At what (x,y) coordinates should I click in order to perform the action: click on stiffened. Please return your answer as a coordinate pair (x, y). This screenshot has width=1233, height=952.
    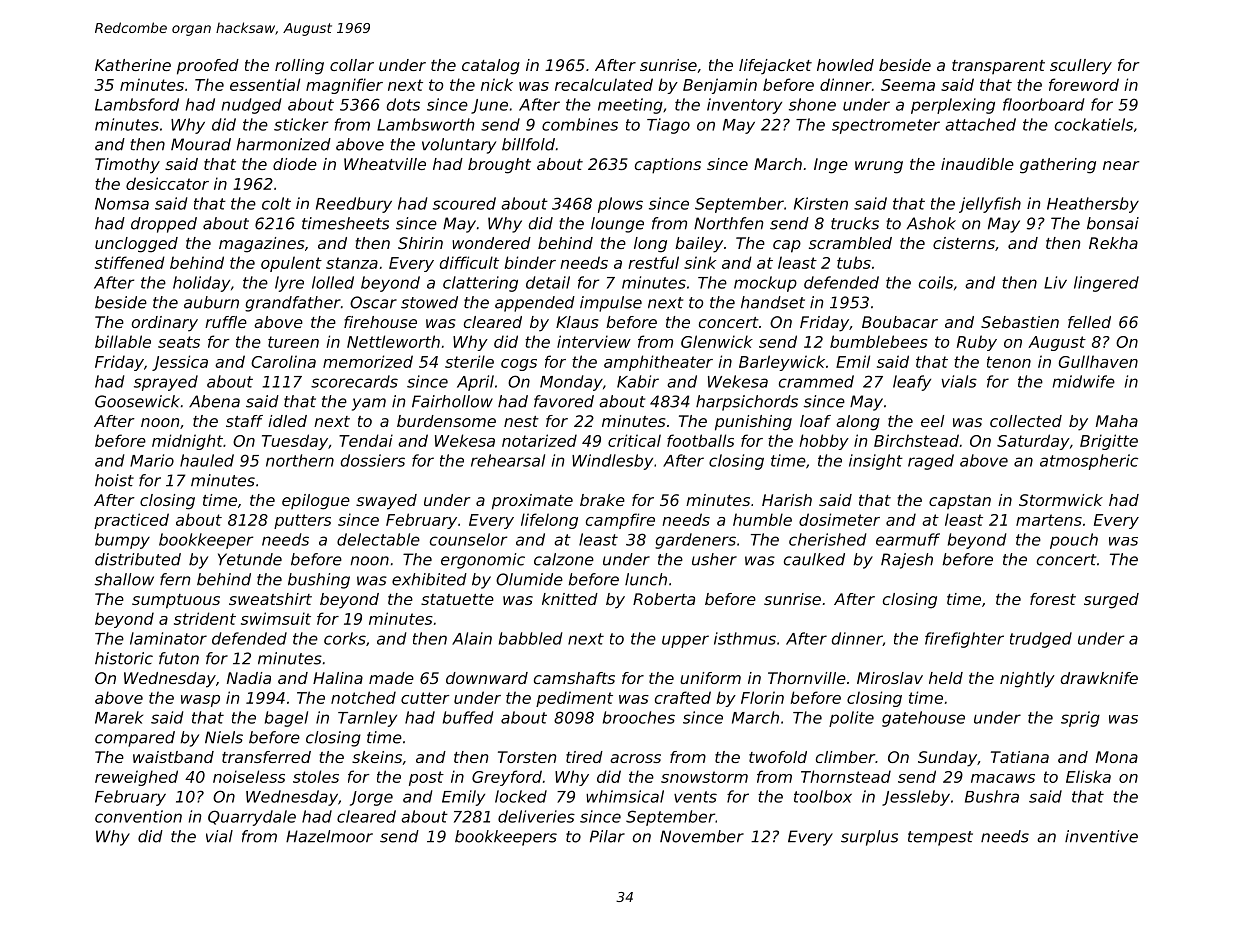
    Looking at the image, I should click on (130, 262).
